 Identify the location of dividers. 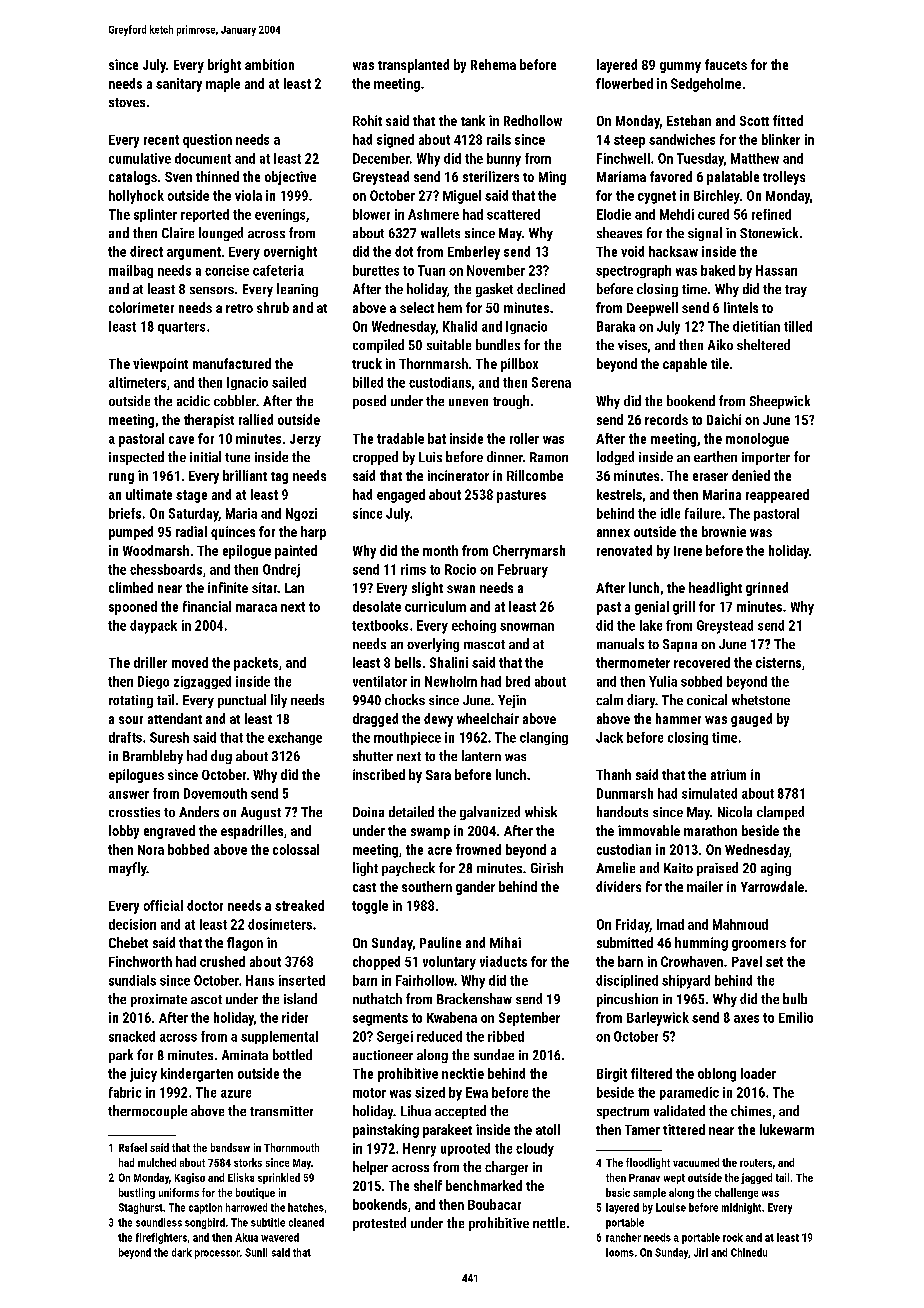
(618, 886).
